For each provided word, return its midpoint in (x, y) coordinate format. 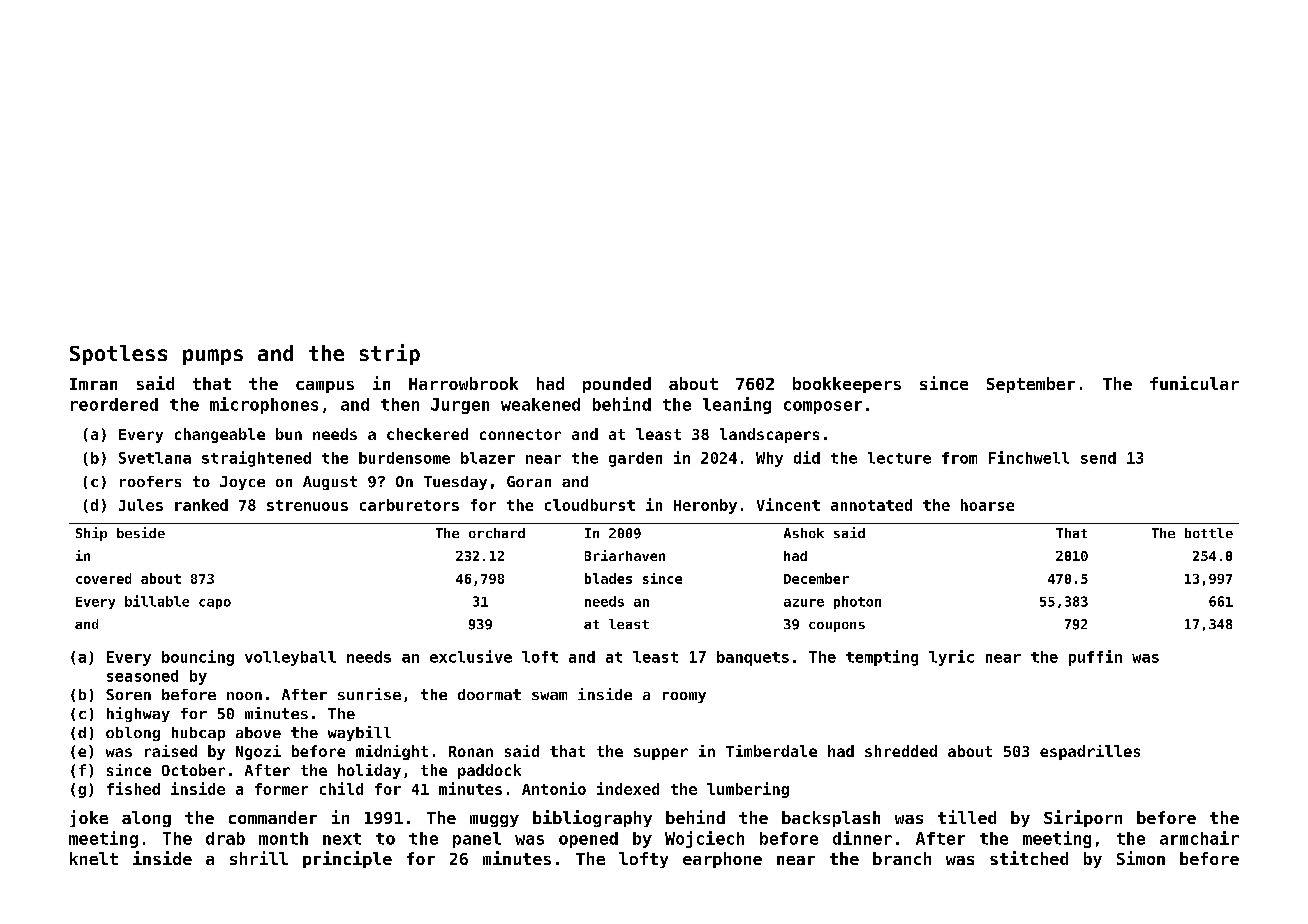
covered (103, 578)
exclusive (471, 656)
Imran (93, 384)
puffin (1095, 658)
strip (390, 354)
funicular (1194, 383)
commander (273, 817)
